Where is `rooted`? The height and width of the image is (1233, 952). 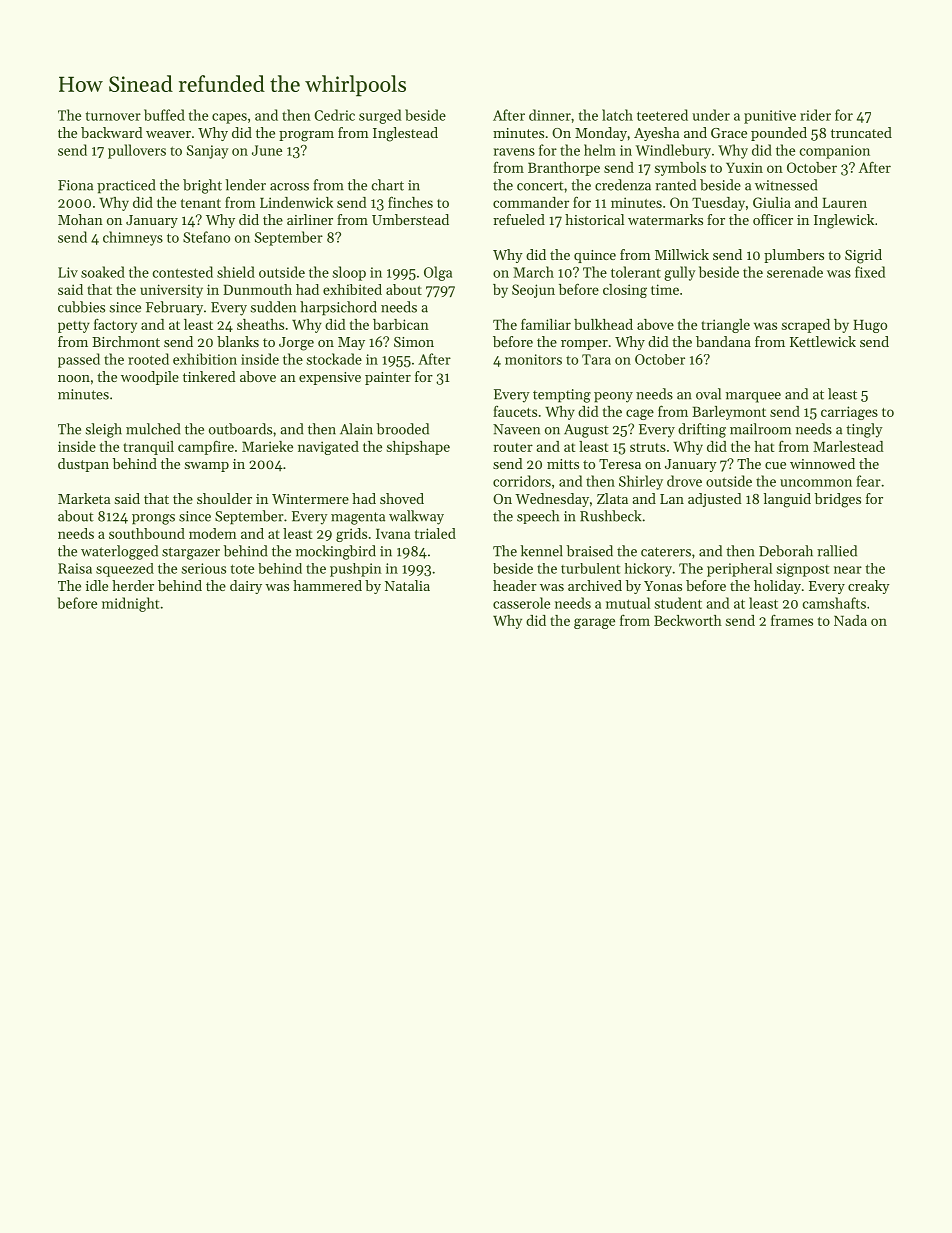
rooted is located at coordinates (148, 359).
